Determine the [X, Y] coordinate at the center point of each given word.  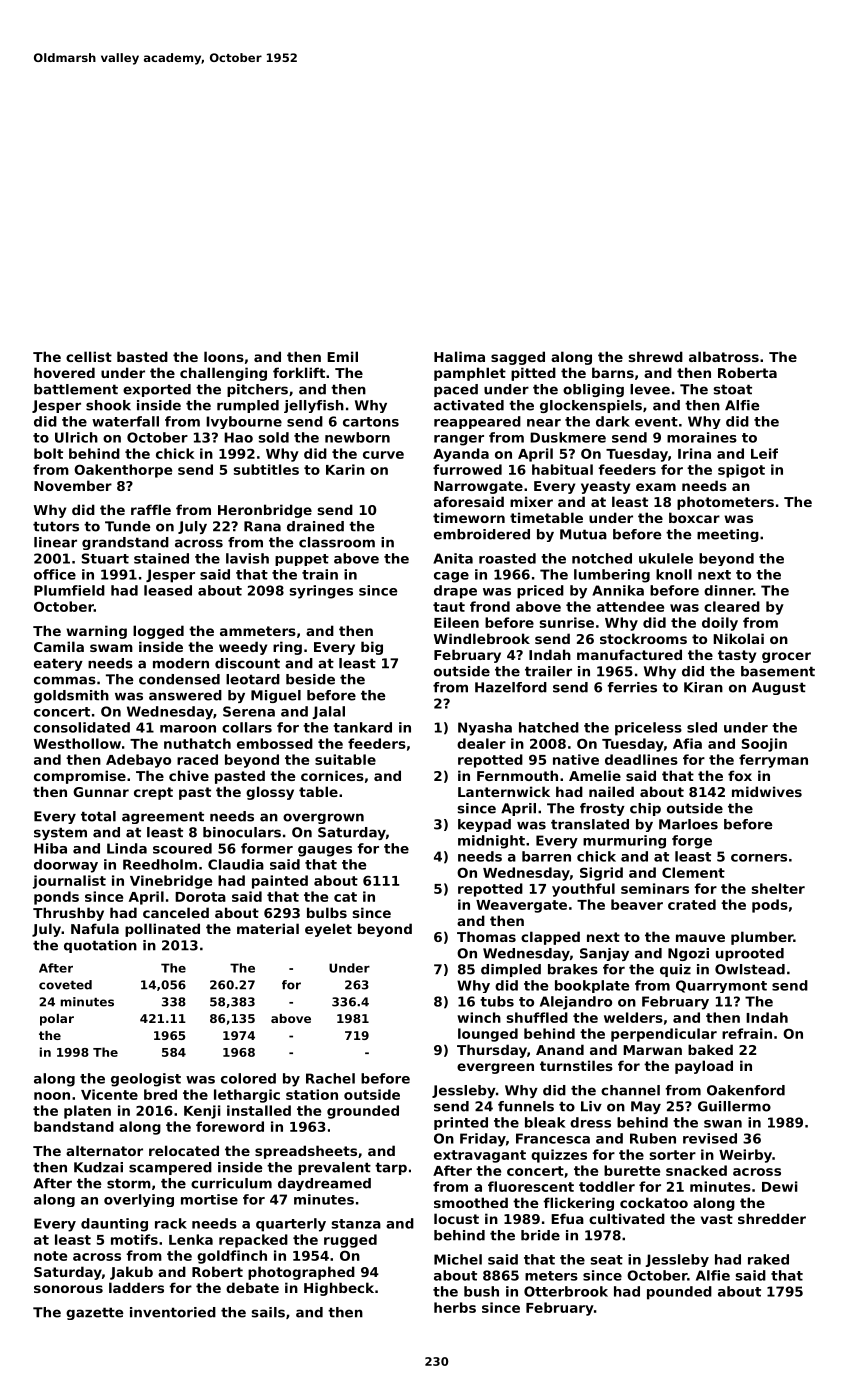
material [268, 928]
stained [161, 558]
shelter [778, 888]
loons [224, 356]
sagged [518, 358]
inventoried [173, 1312]
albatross [724, 356]
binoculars [242, 832]
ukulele [666, 558]
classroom [337, 542]
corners [759, 858]
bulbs [327, 912]
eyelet [328, 930]
